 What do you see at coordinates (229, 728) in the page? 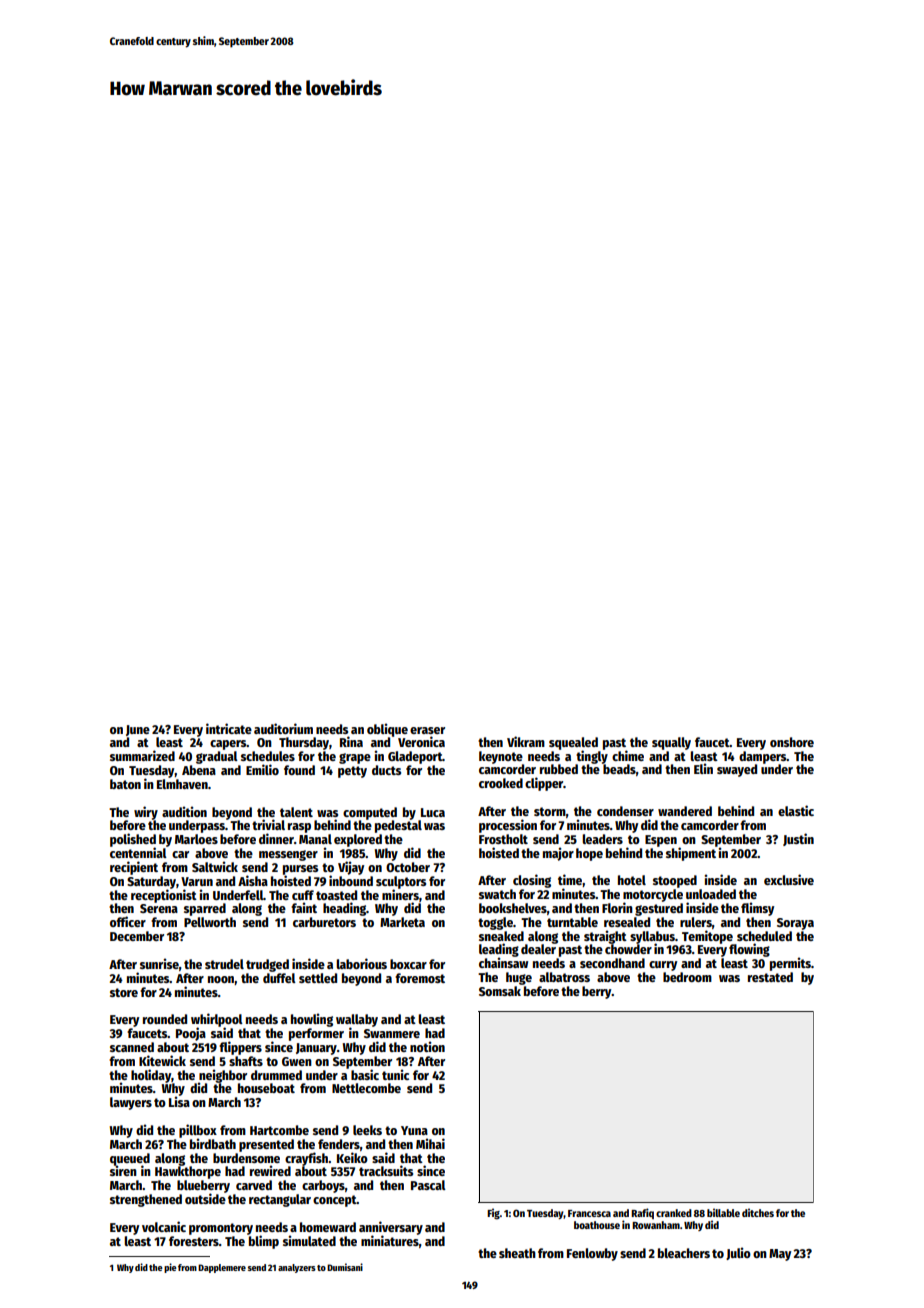
I see `intricate` at bounding box center [229, 728].
